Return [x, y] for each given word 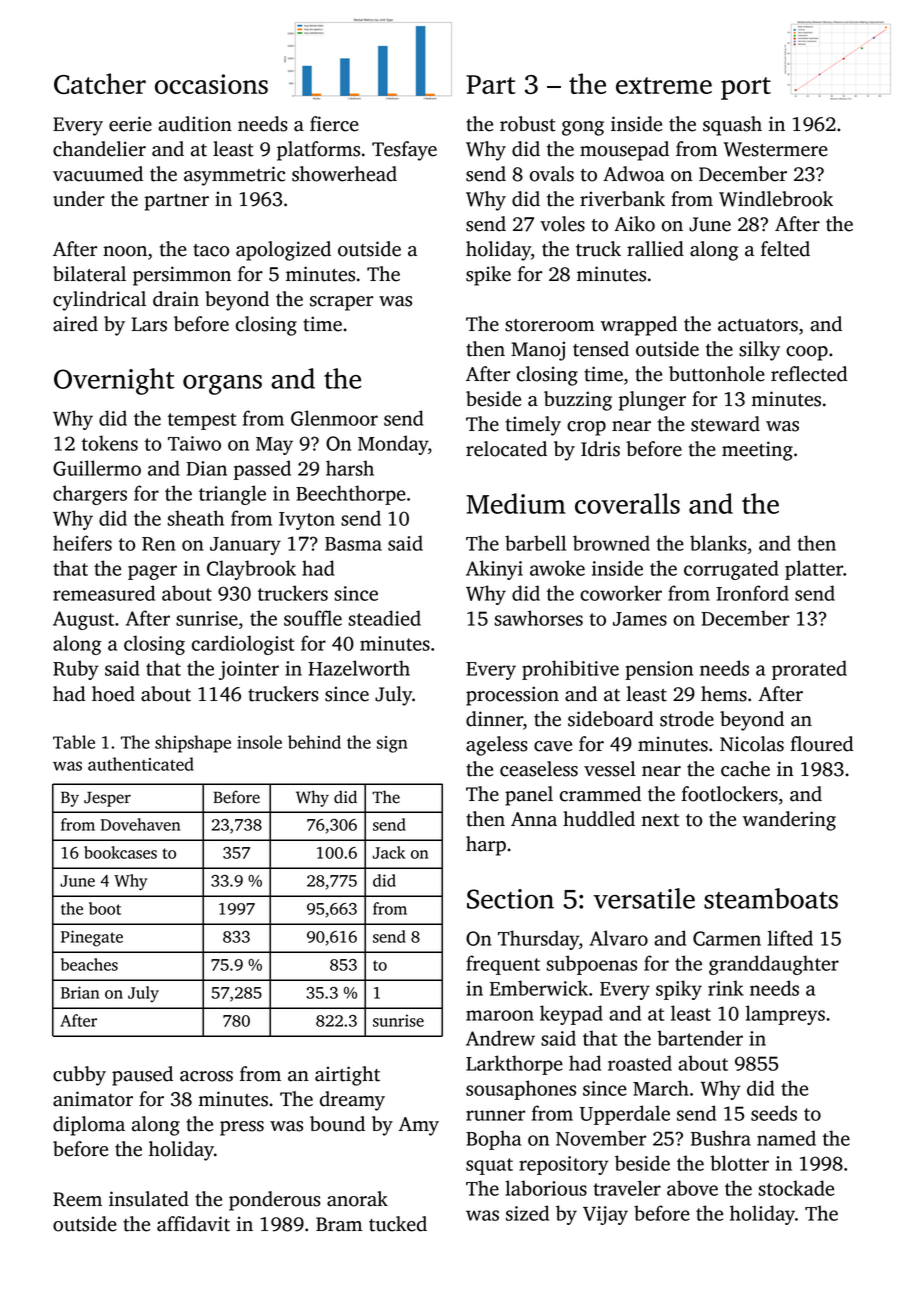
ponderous [275, 1201]
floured [822, 744]
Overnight [114, 381]
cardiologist [243, 645]
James [640, 619]
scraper [341, 303]
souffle [313, 618]
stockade [796, 1188]
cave [553, 746]
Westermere [776, 149]
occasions [211, 84]
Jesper [107, 799]
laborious [546, 1188]
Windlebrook [776, 199]
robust [528, 124]
